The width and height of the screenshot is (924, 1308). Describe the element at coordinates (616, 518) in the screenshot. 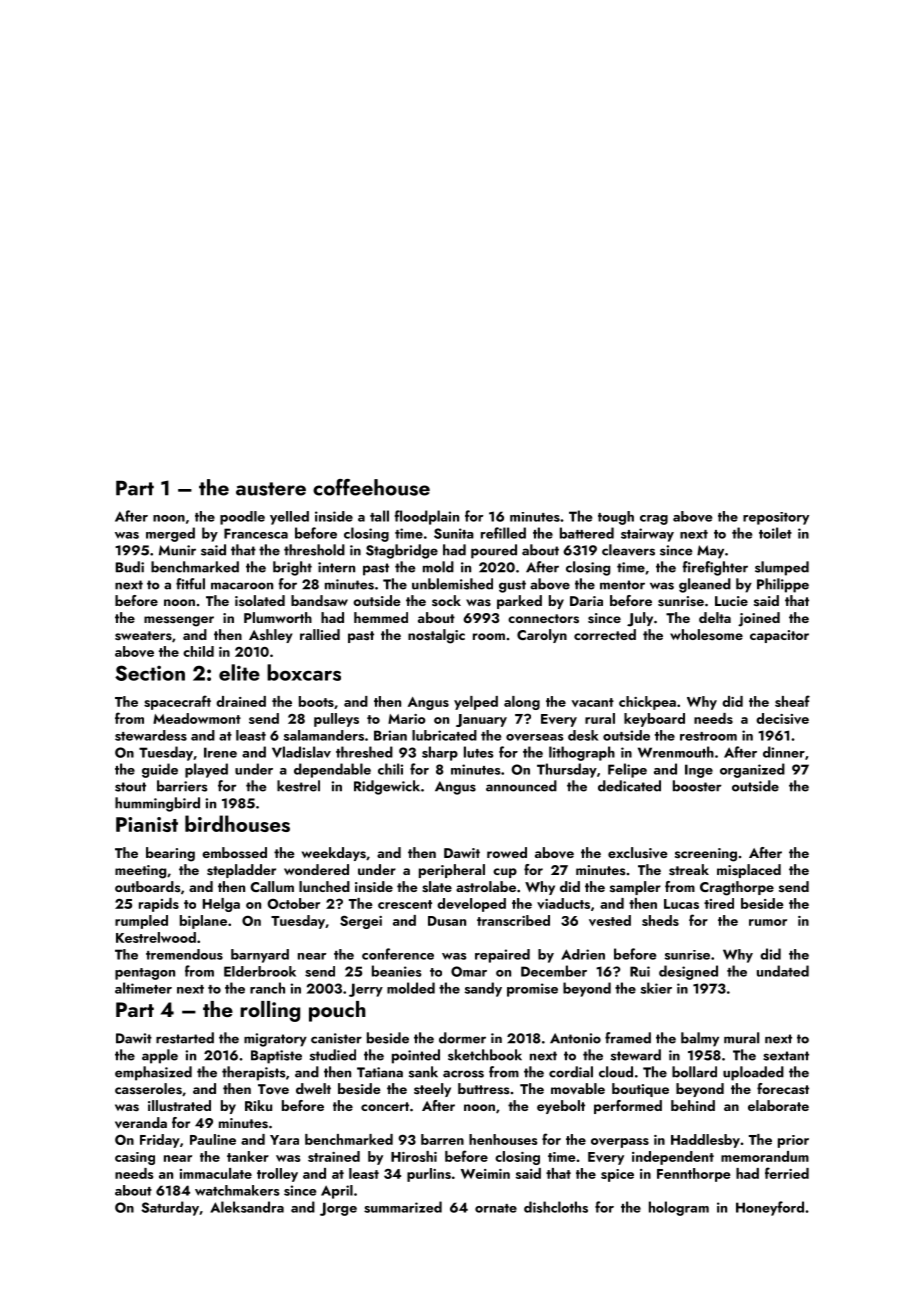

I see `tough` at that location.
